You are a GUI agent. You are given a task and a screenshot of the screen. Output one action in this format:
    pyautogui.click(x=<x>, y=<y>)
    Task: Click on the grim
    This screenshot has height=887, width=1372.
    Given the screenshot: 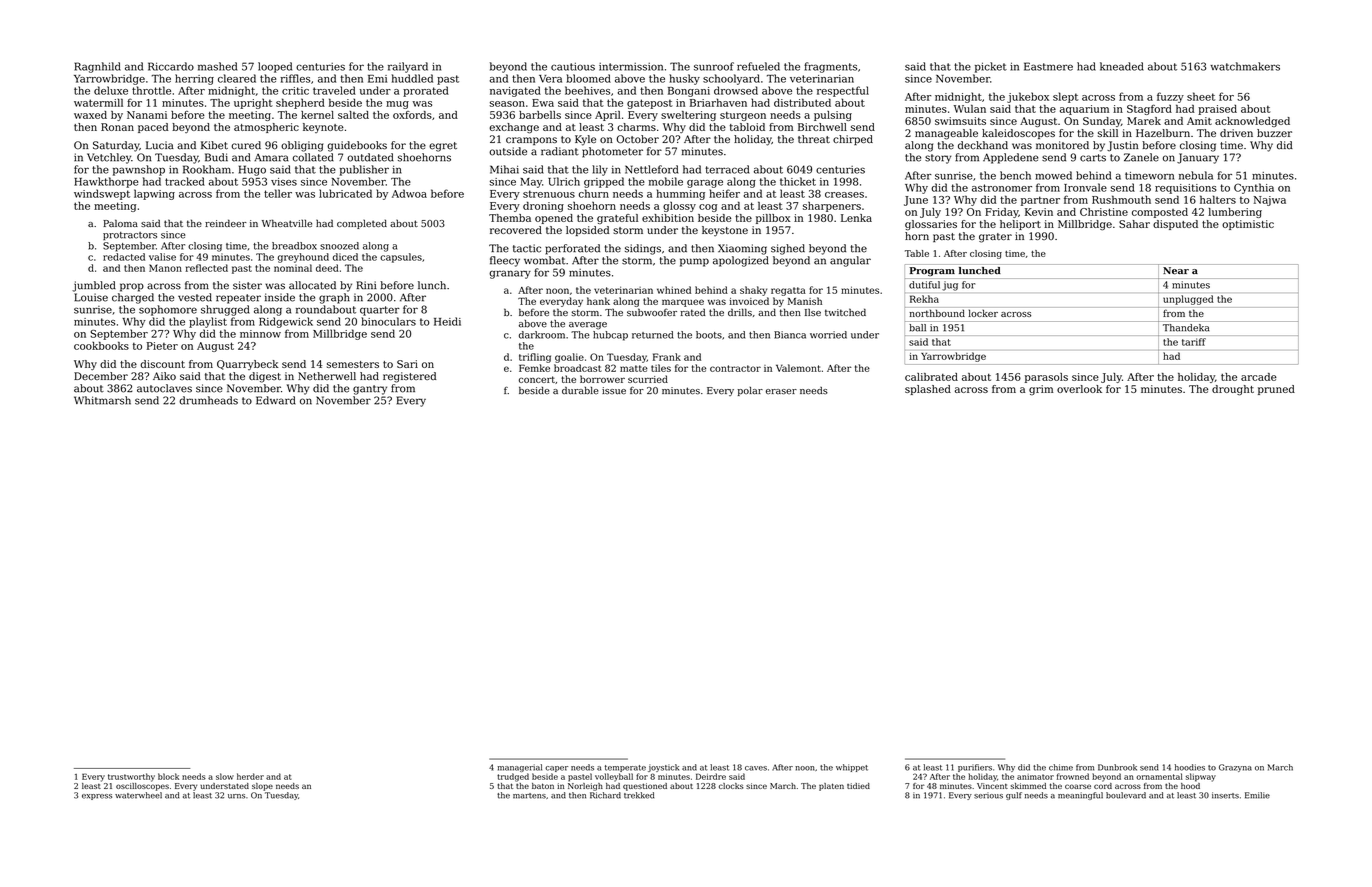 What is the action you would take?
    pyautogui.click(x=1041, y=390)
